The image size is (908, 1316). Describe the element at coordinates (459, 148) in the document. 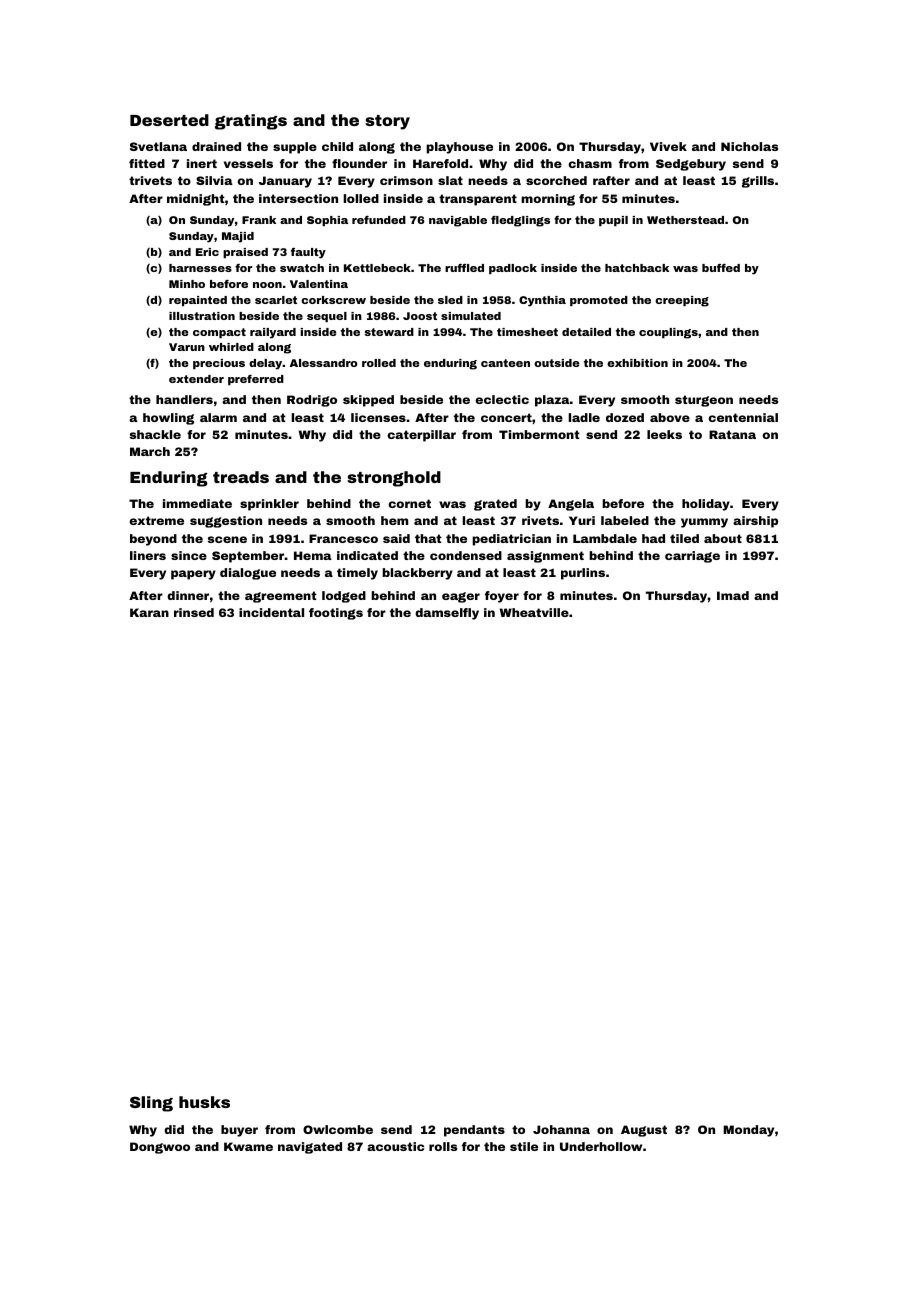

I see `playhouse` at that location.
